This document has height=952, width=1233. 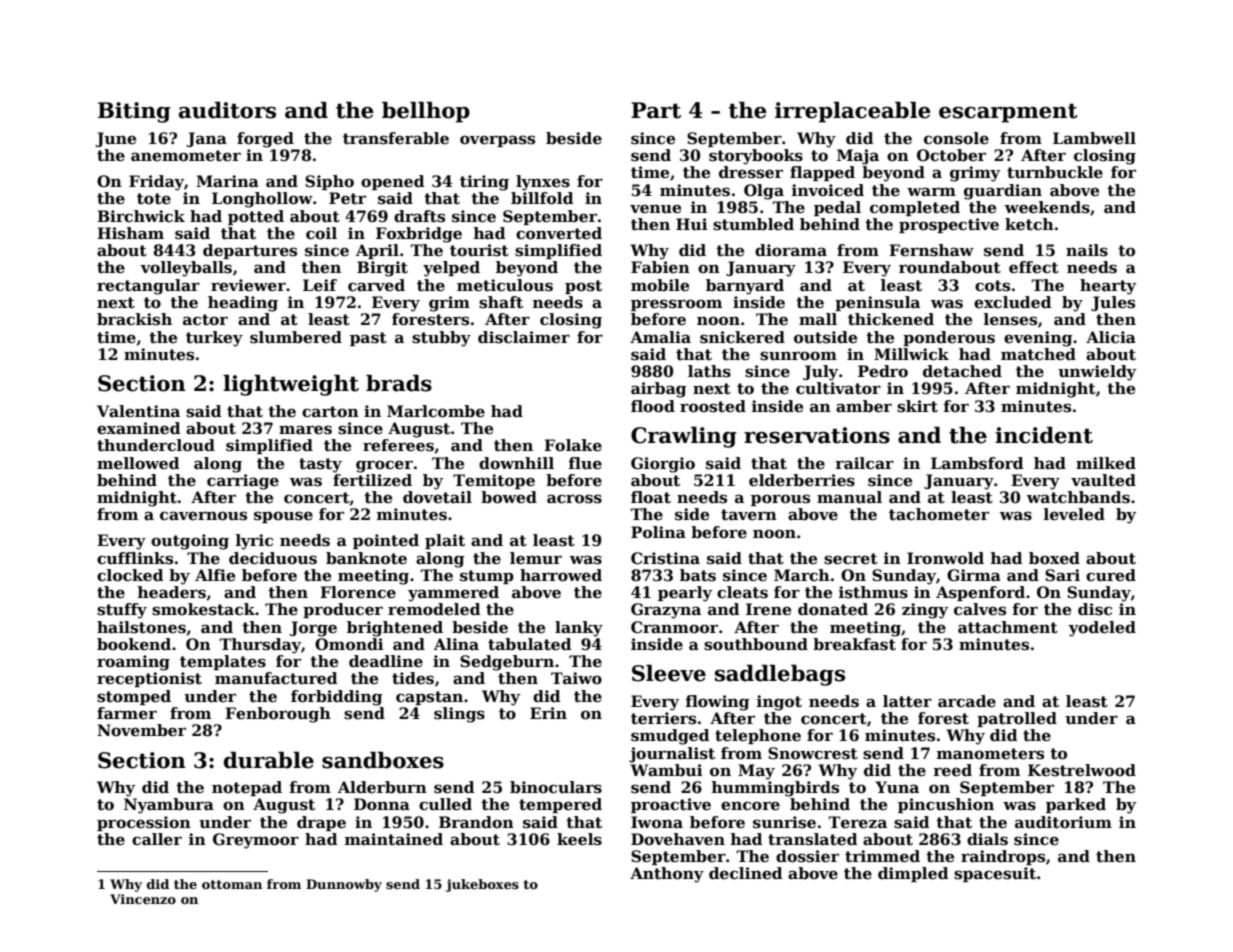 What do you see at coordinates (130, 233) in the document?
I see `Hisham` at bounding box center [130, 233].
